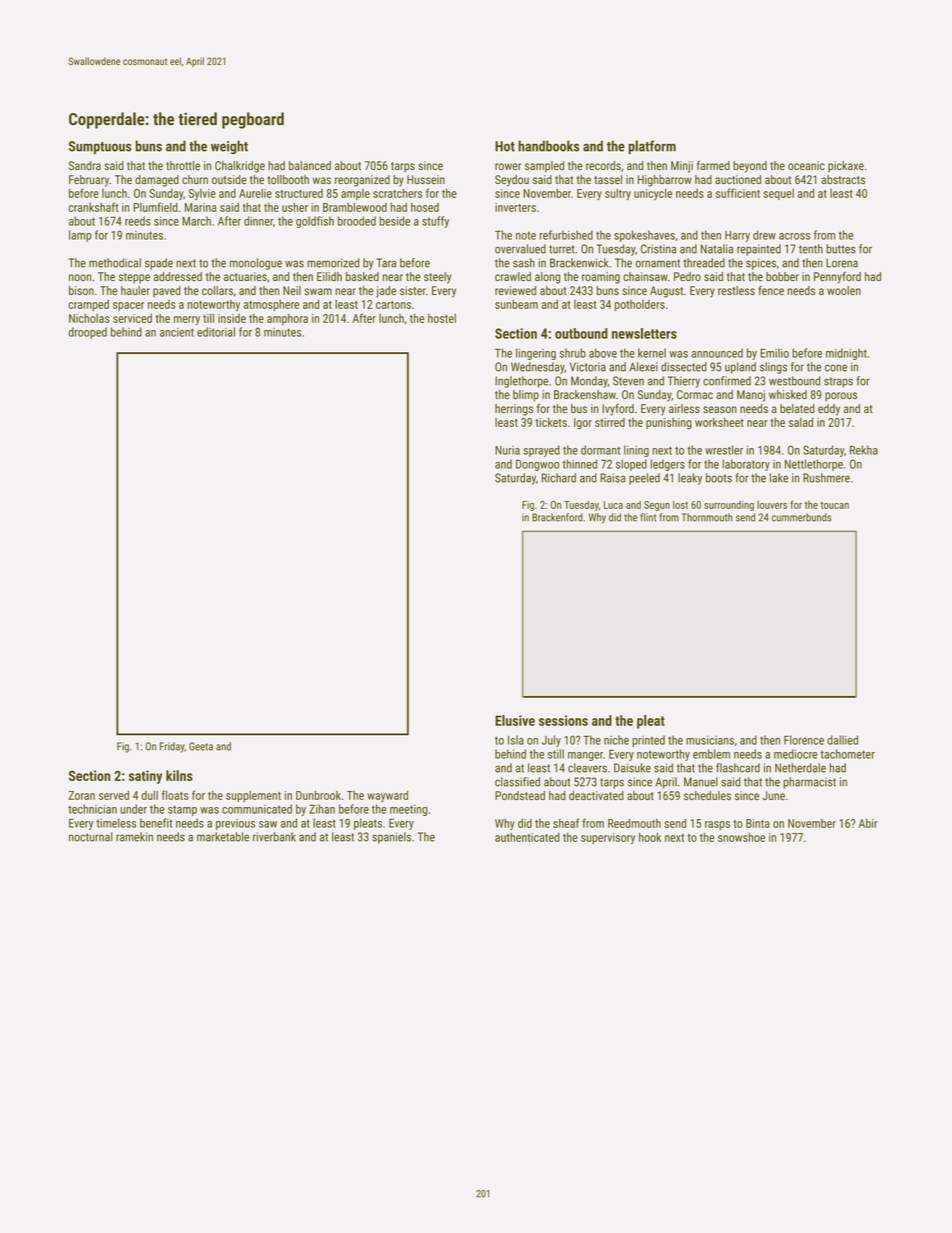  What do you see at coordinates (216, 332) in the screenshot?
I see `editorial` at bounding box center [216, 332].
